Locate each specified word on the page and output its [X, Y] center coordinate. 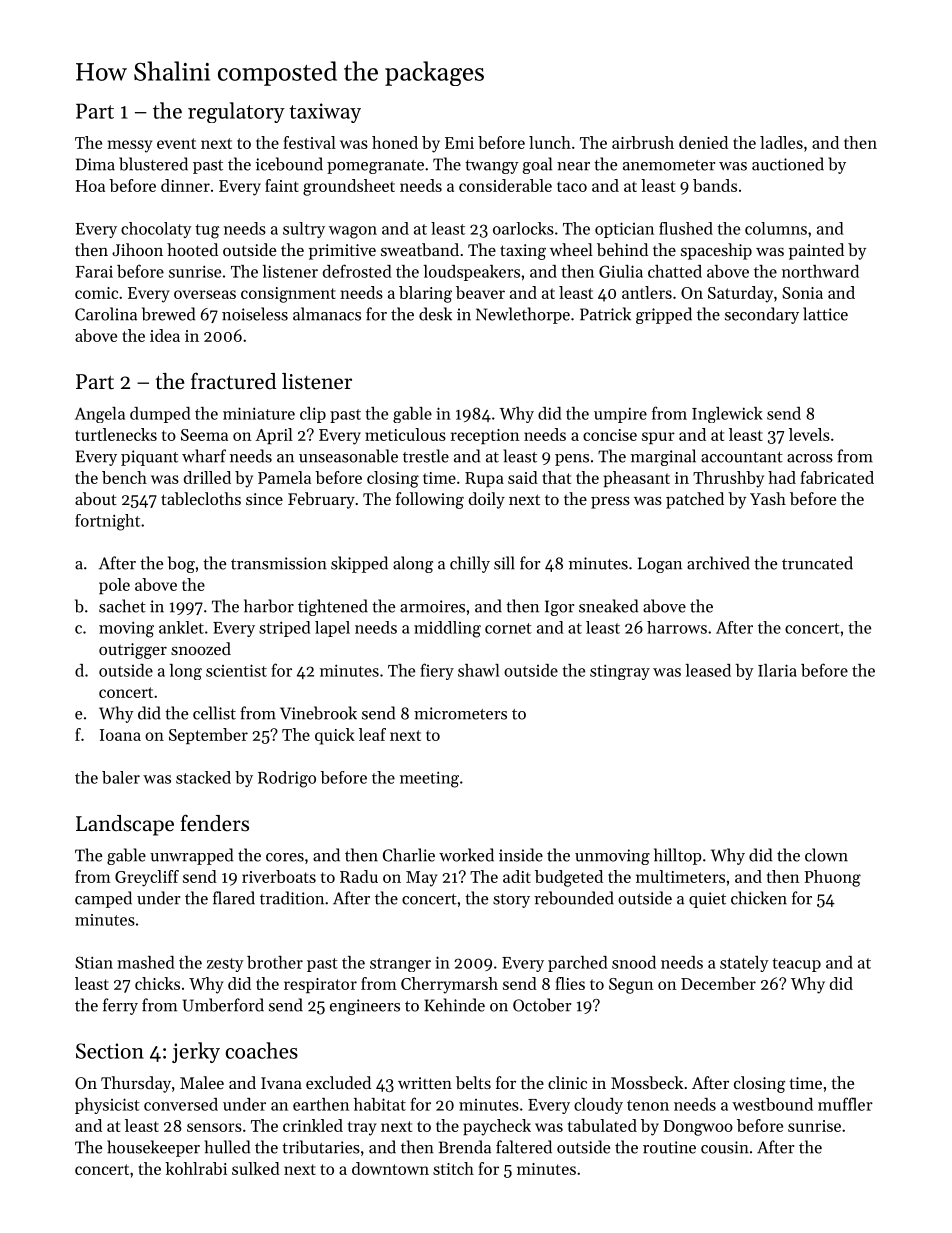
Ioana [120, 735]
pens [572, 460]
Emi [459, 143]
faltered [524, 1147]
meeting [429, 779]
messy [130, 146]
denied [703, 142]
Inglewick [727, 415]
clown [826, 855]
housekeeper [153, 1148]
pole [114, 586]
